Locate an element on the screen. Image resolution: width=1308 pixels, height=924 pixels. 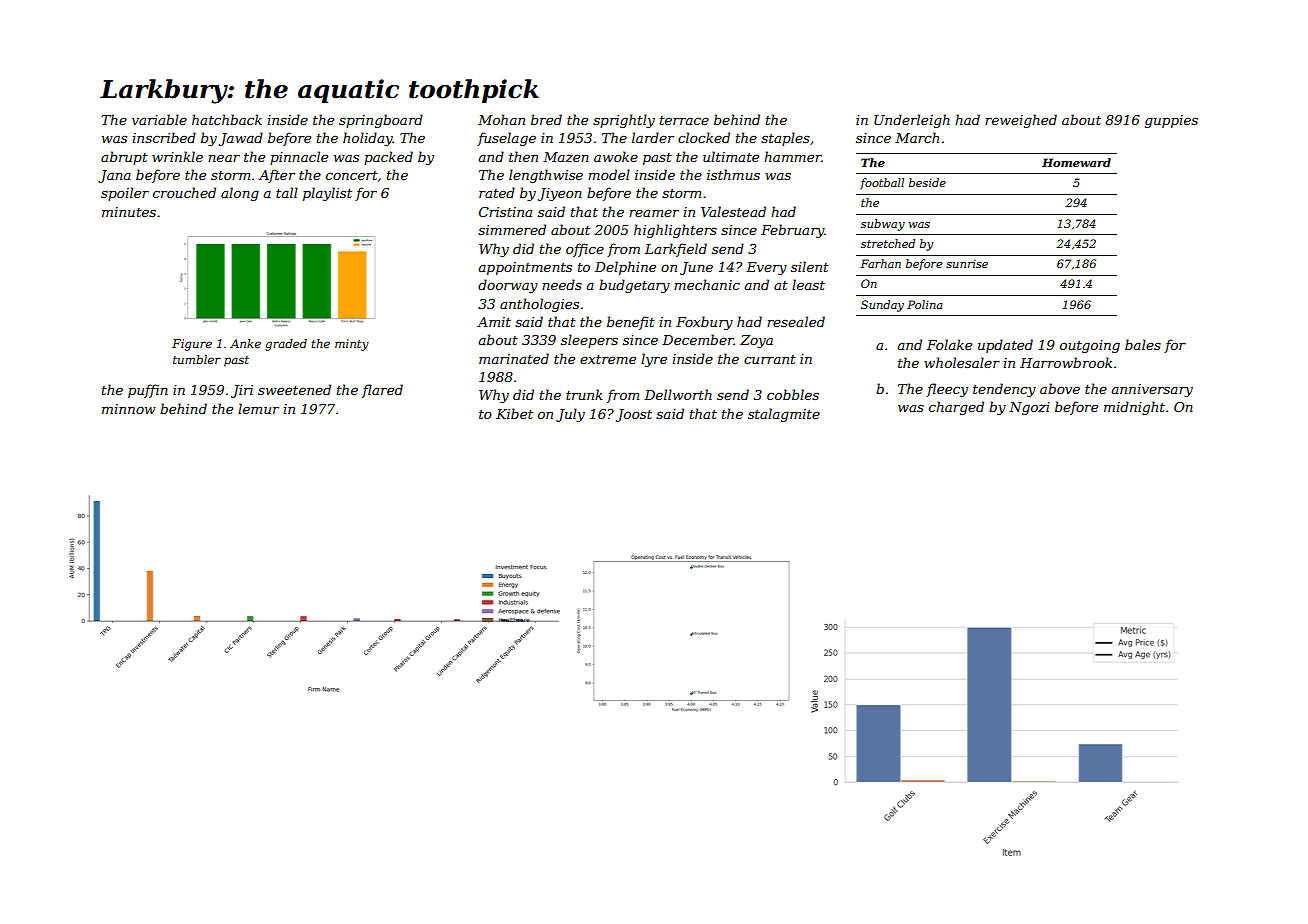
Folake is located at coordinates (949, 344).
